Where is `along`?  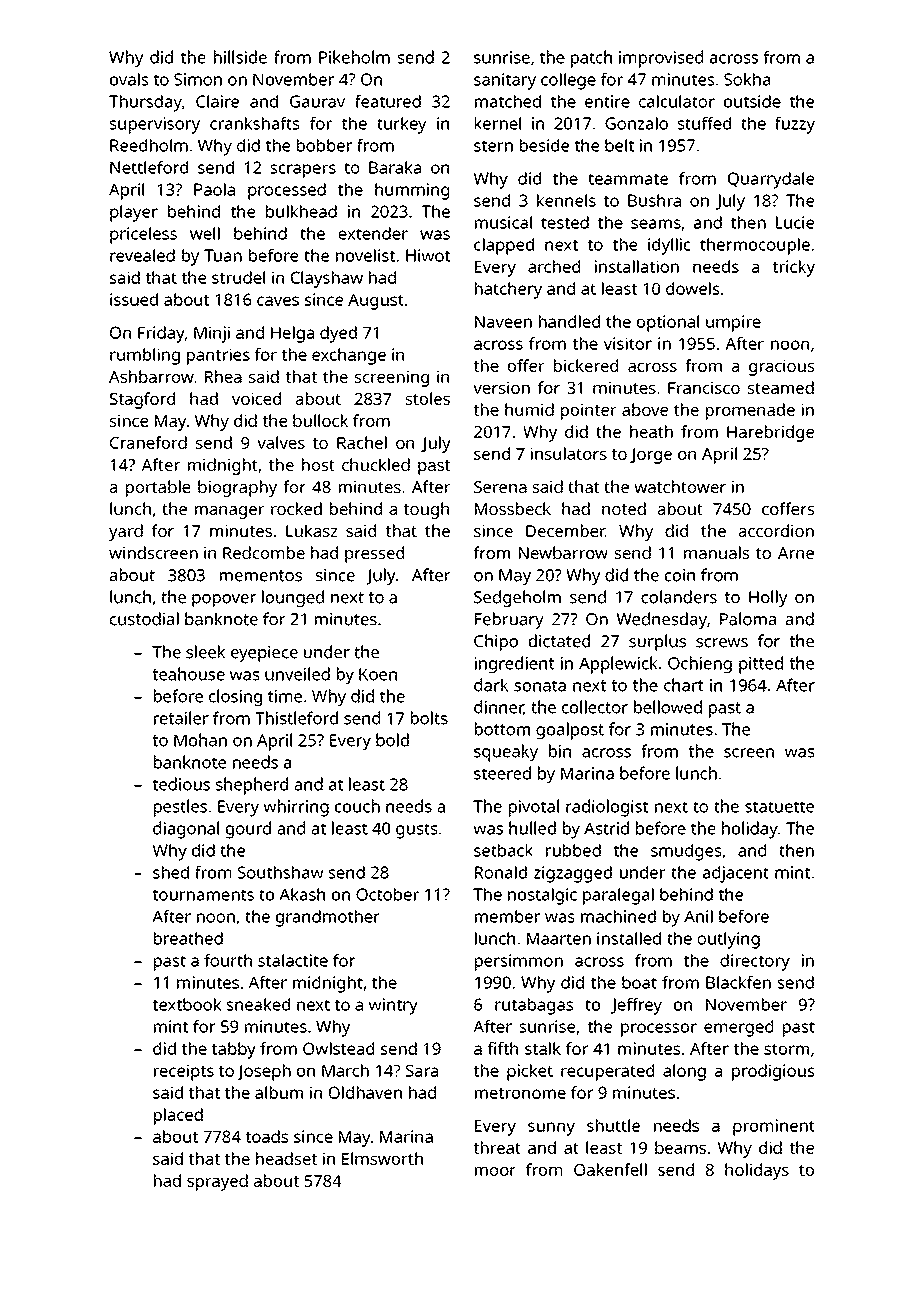
along is located at coordinates (684, 1072).
